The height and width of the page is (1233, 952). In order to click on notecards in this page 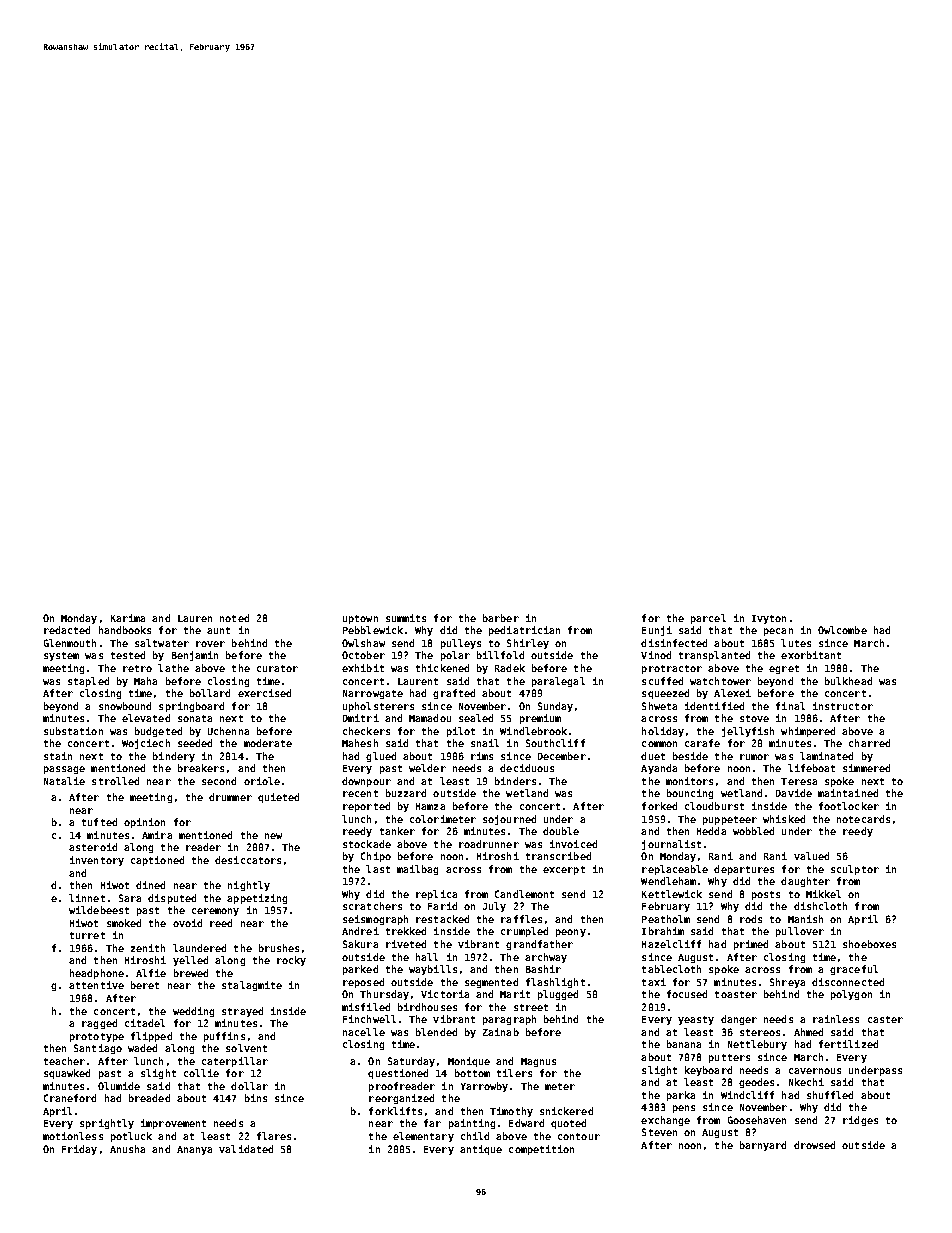, I will do `click(863, 819)`.
